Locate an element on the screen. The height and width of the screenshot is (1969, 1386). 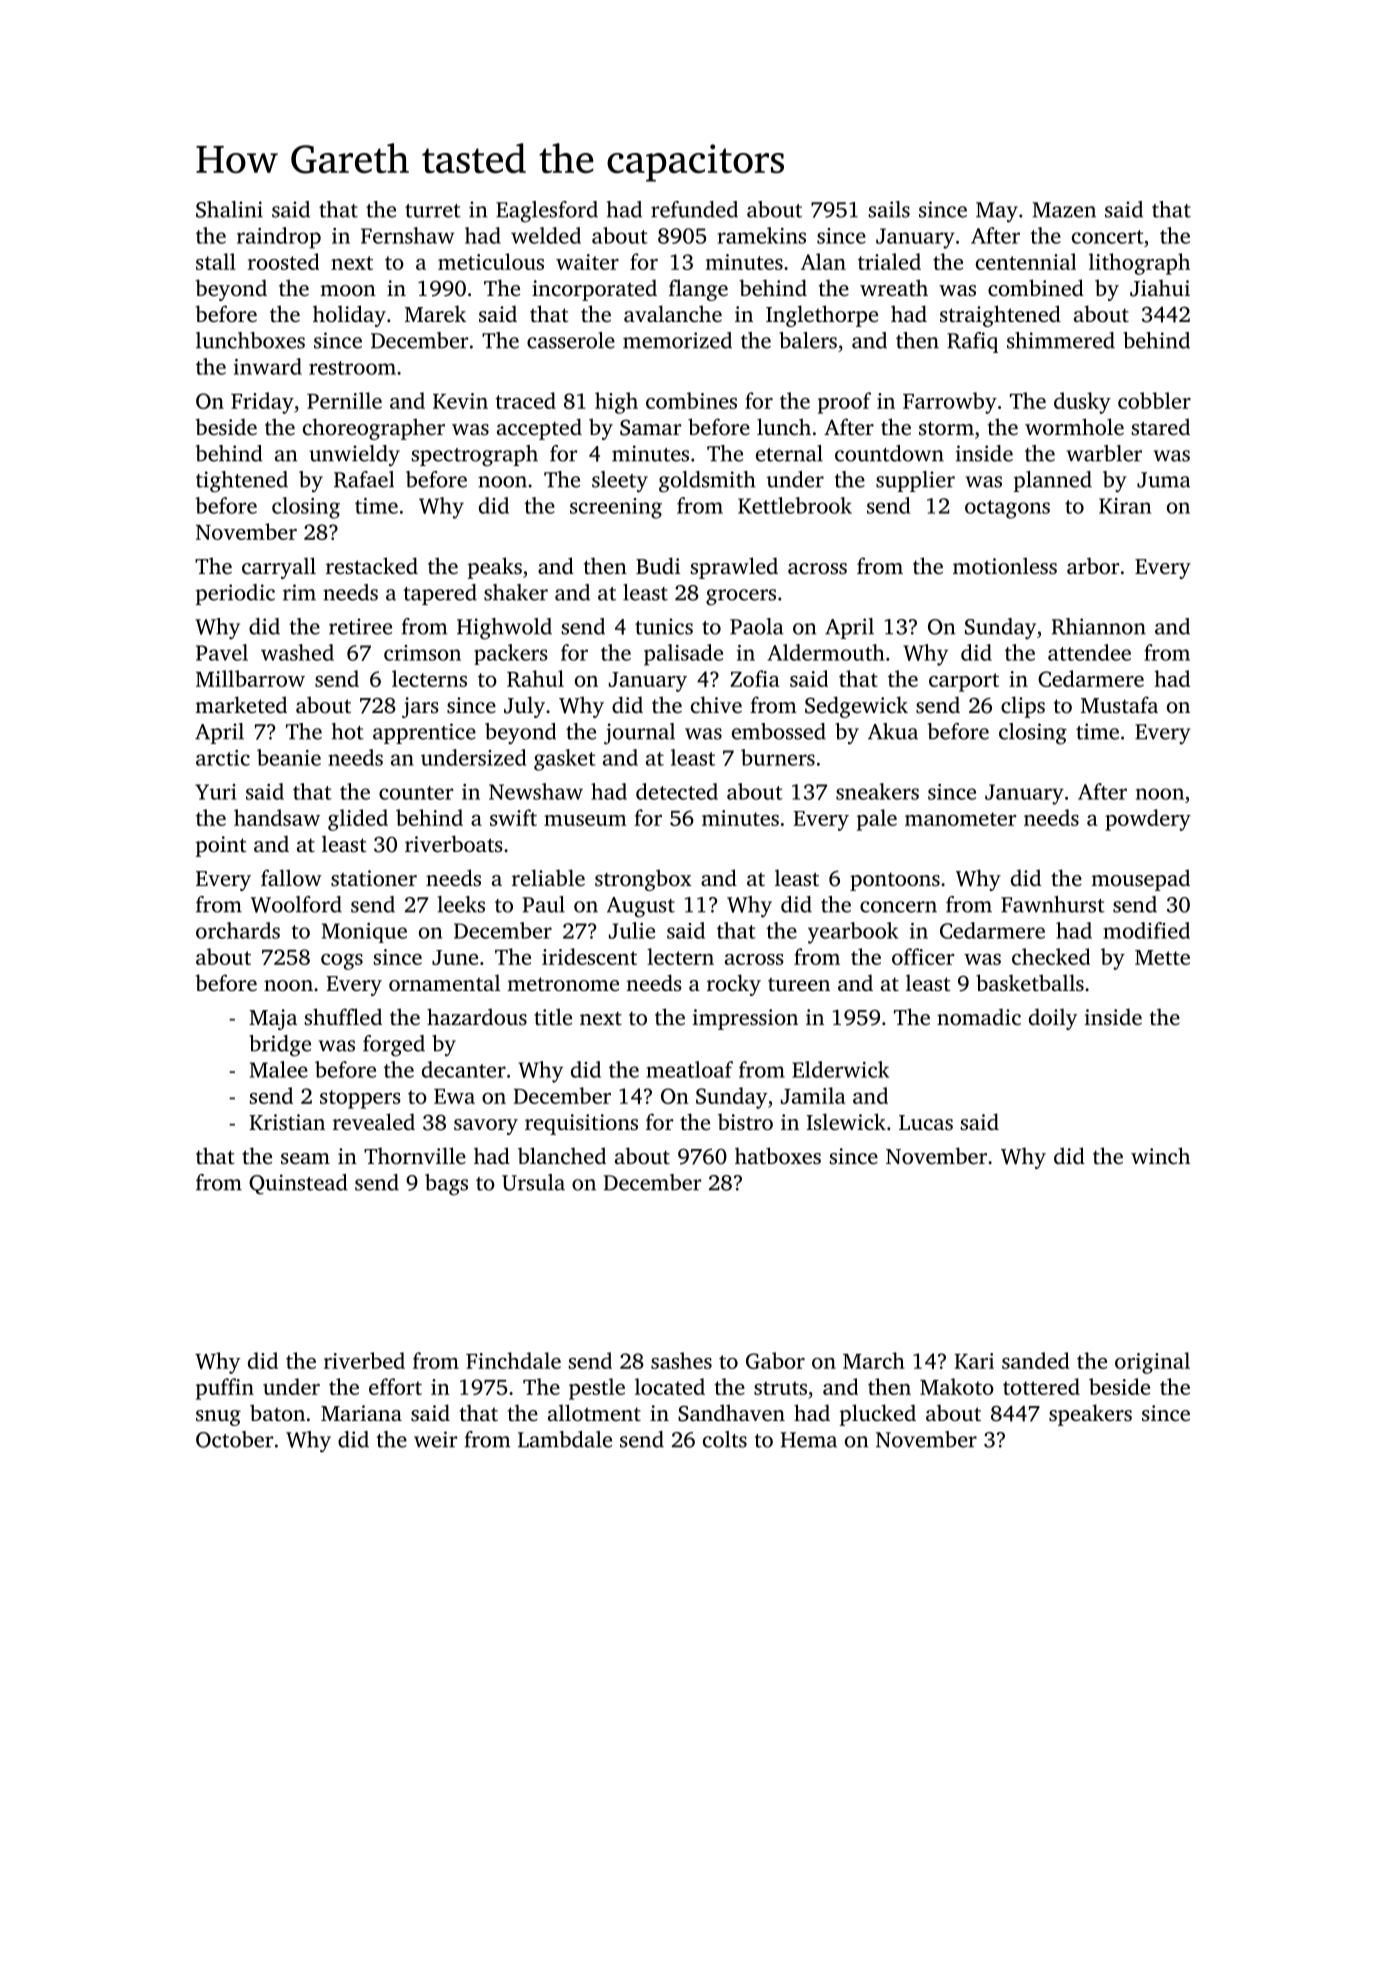
Rhiannon is located at coordinates (1099, 626).
